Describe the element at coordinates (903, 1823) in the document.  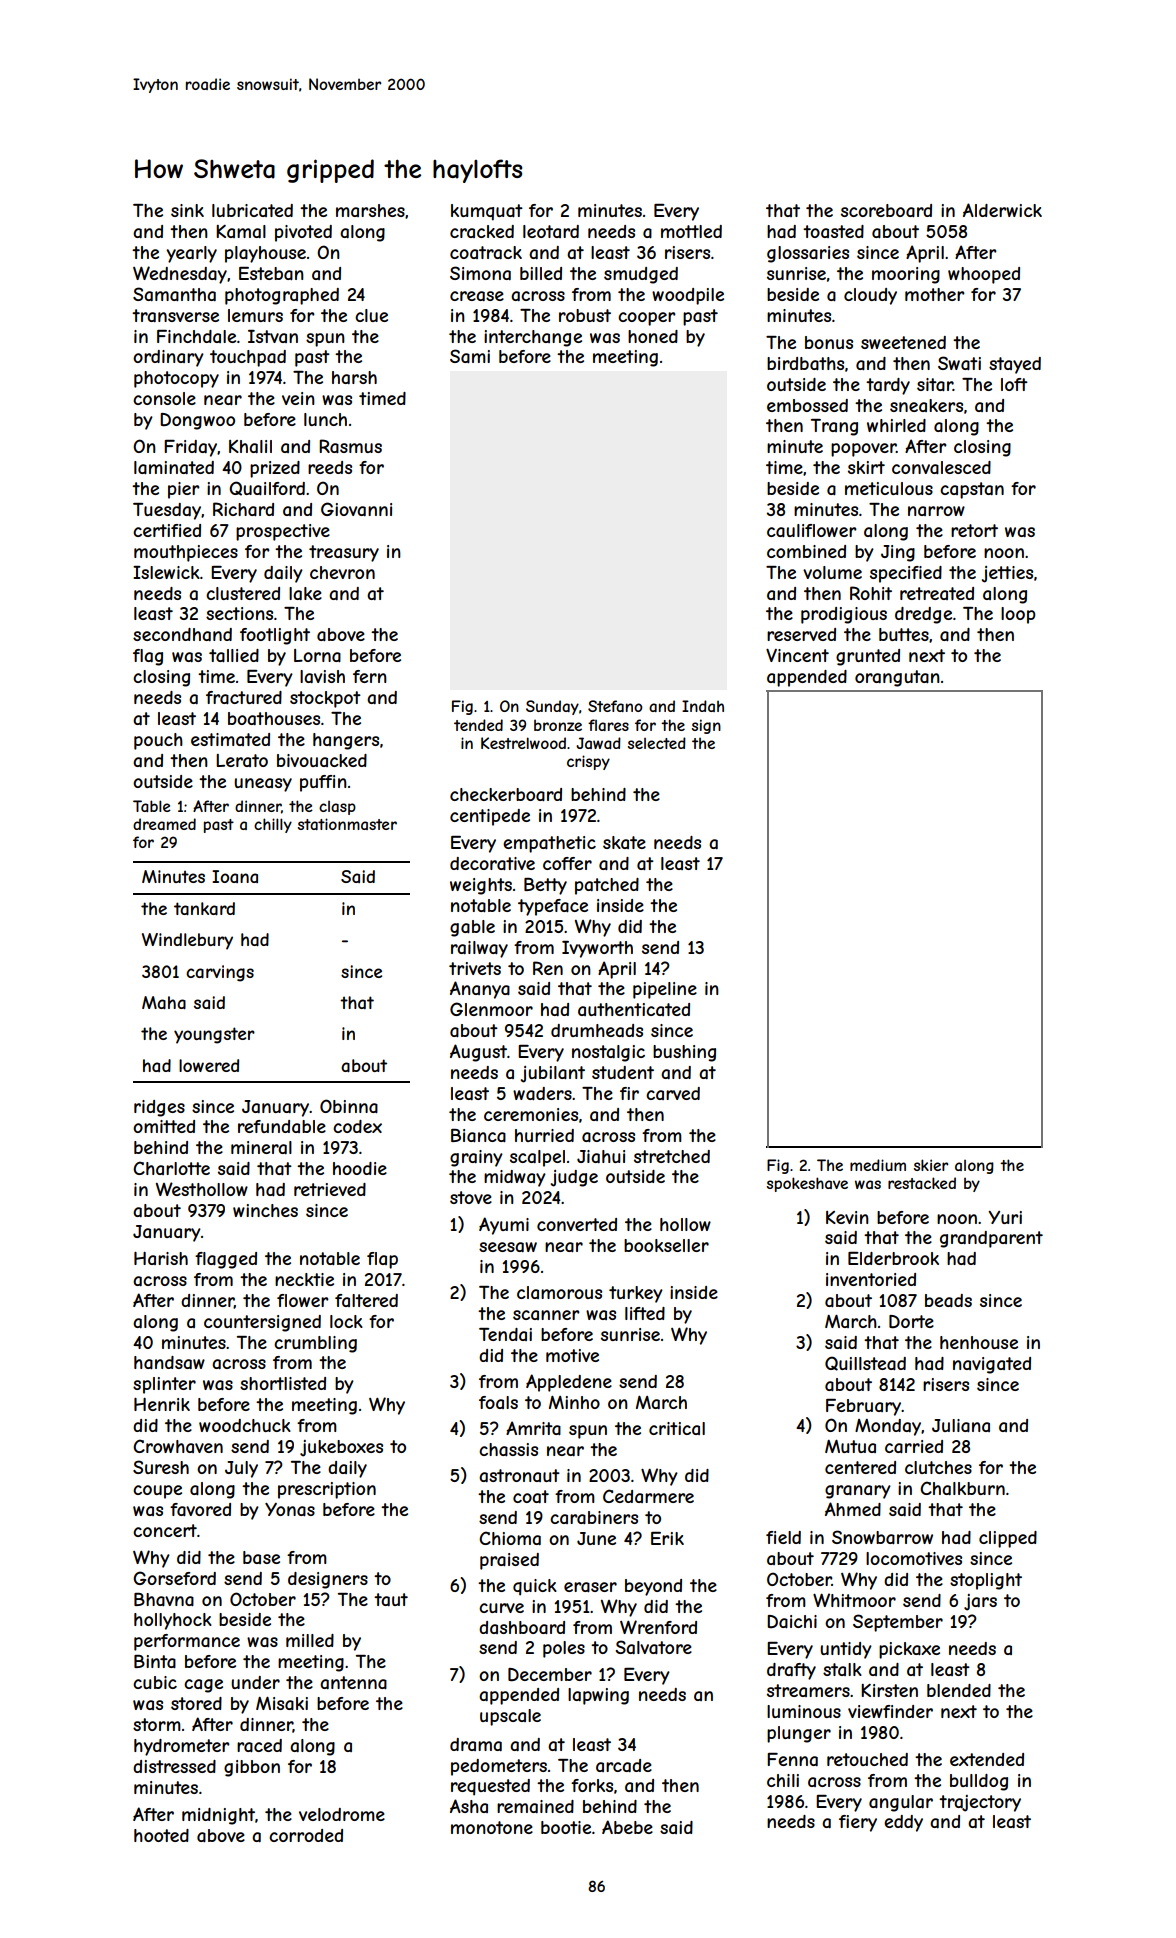
I see `eddy` at that location.
